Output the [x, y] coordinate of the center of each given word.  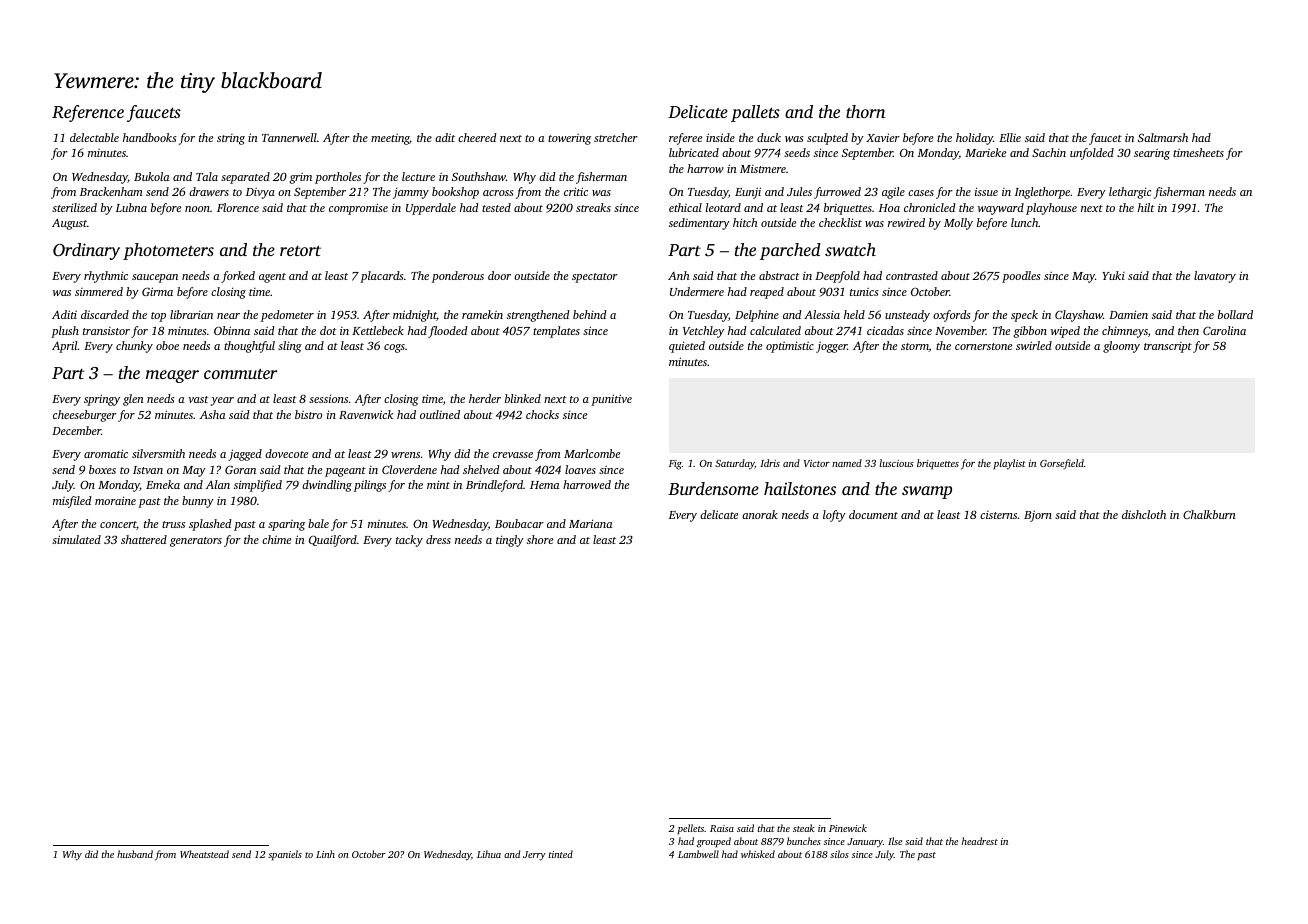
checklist [840, 222]
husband [135, 854]
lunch [1025, 222]
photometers [168, 251]
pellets [690, 829]
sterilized [74, 207]
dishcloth [1144, 514]
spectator [595, 278]
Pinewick [848, 828]
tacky [409, 541]
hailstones [800, 488]
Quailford [333, 541]
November [960, 330]
